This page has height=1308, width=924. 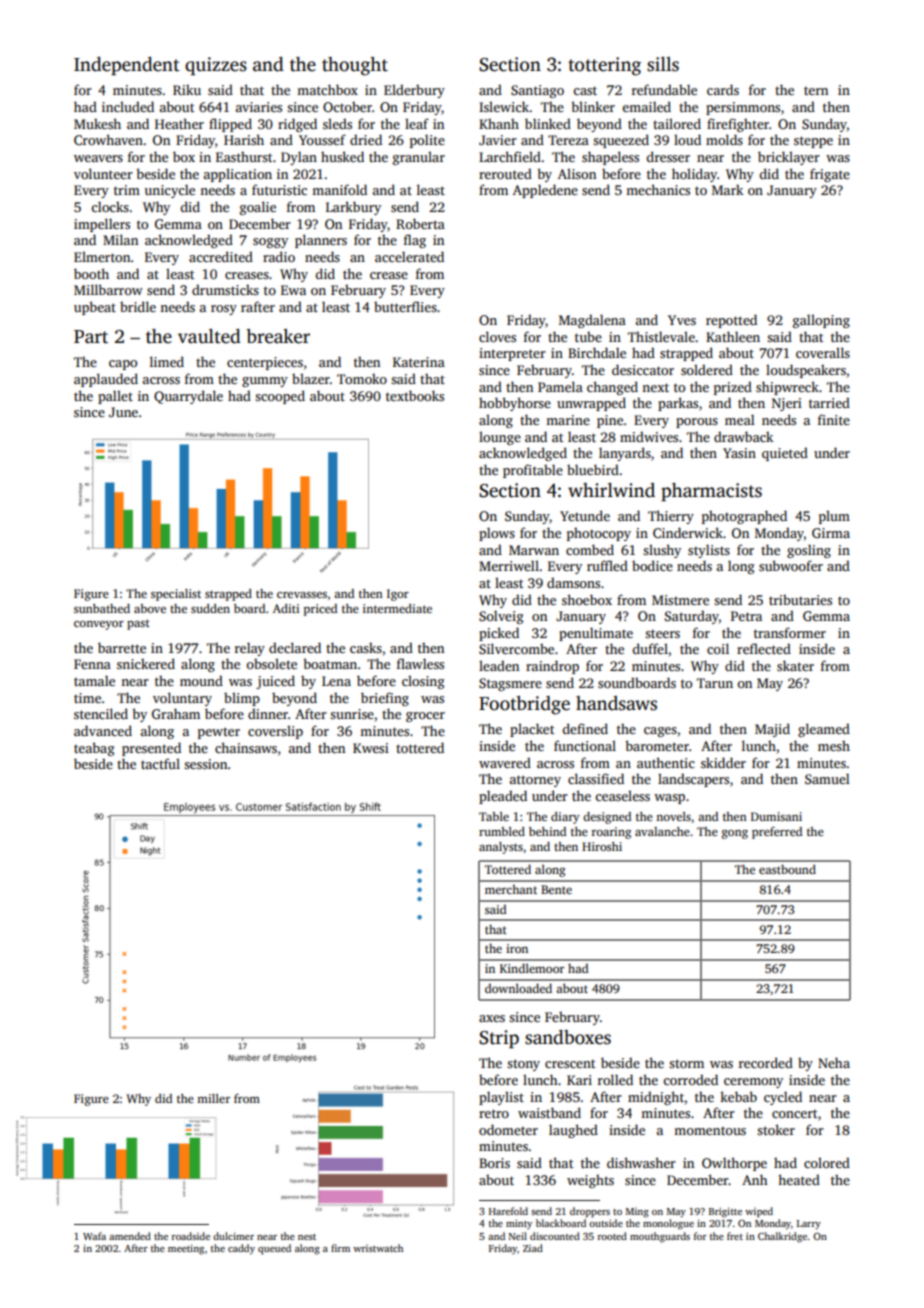 What do you see at coordinates (415, 241) in the page?
I see `flag` at bounding box center [415, 241].
